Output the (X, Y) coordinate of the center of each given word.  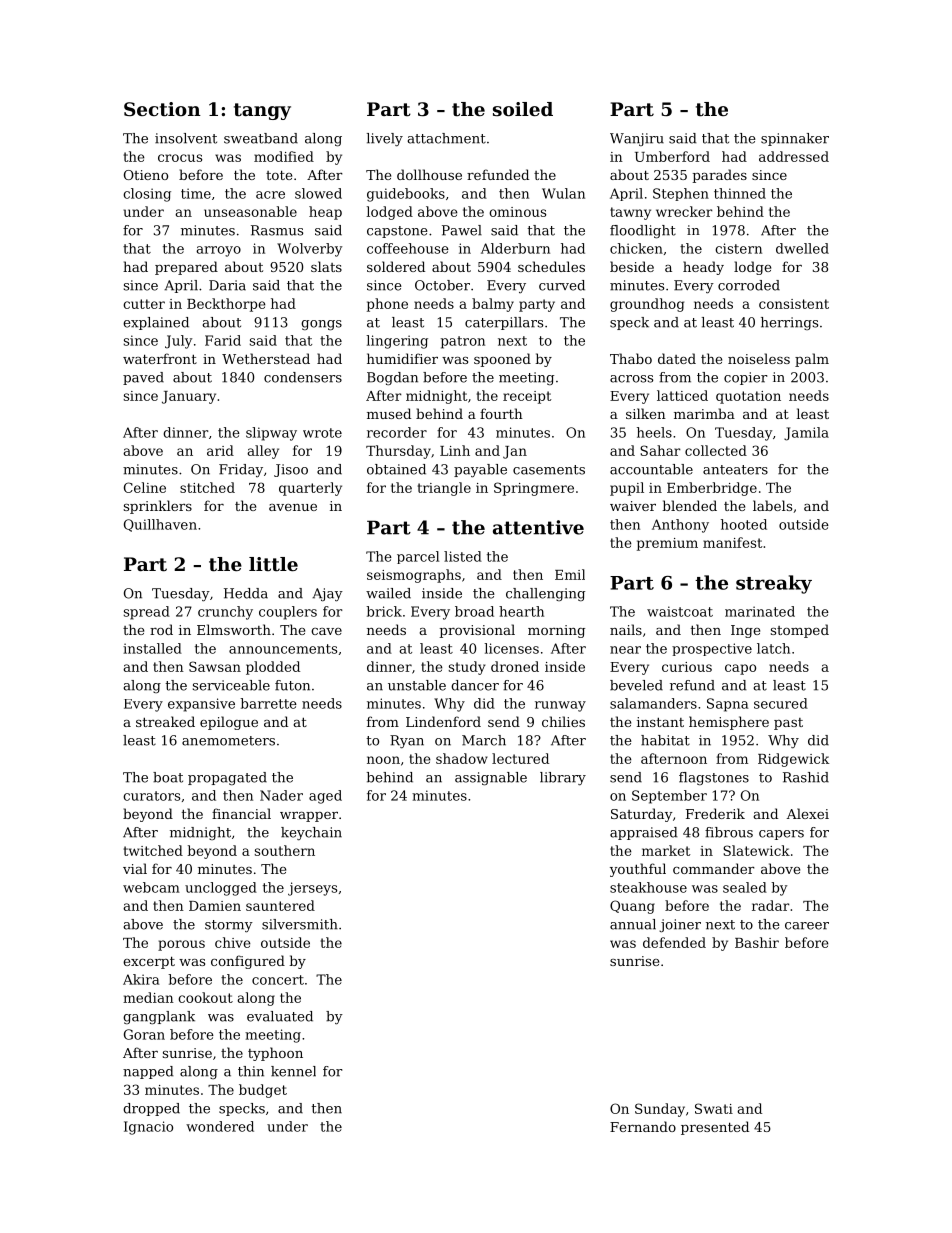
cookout (205, 997)
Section (162, 109)
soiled (523, 109)
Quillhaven (160, 525)
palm (812, 360)
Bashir (757, 942)
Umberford (672, 156)
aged (325, 797)
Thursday (398, 452)
